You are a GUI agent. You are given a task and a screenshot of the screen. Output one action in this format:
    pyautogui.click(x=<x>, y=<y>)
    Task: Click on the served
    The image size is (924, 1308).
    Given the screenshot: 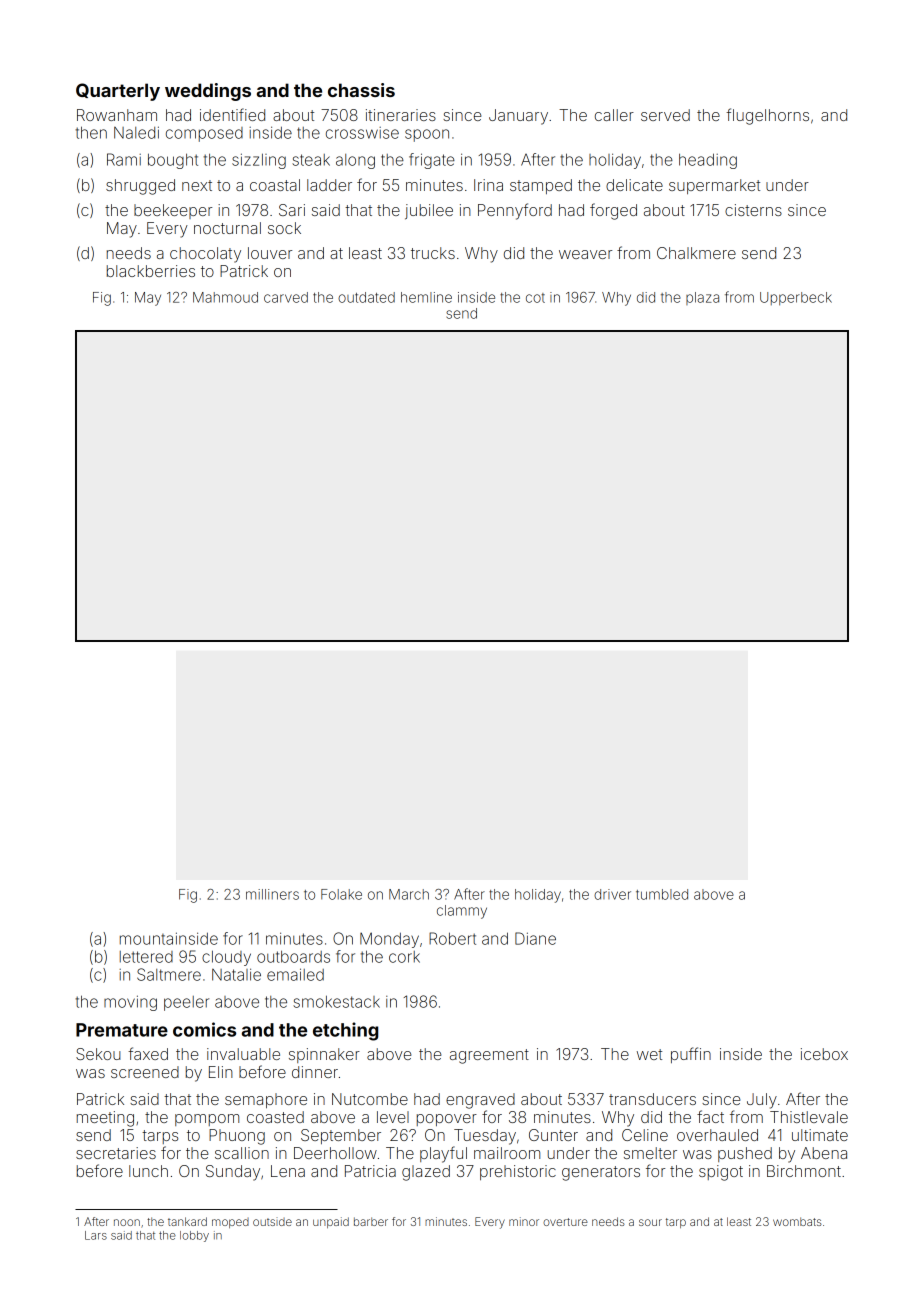 What is the action you would take?
    pyautogui.click(x=665, y=115)
